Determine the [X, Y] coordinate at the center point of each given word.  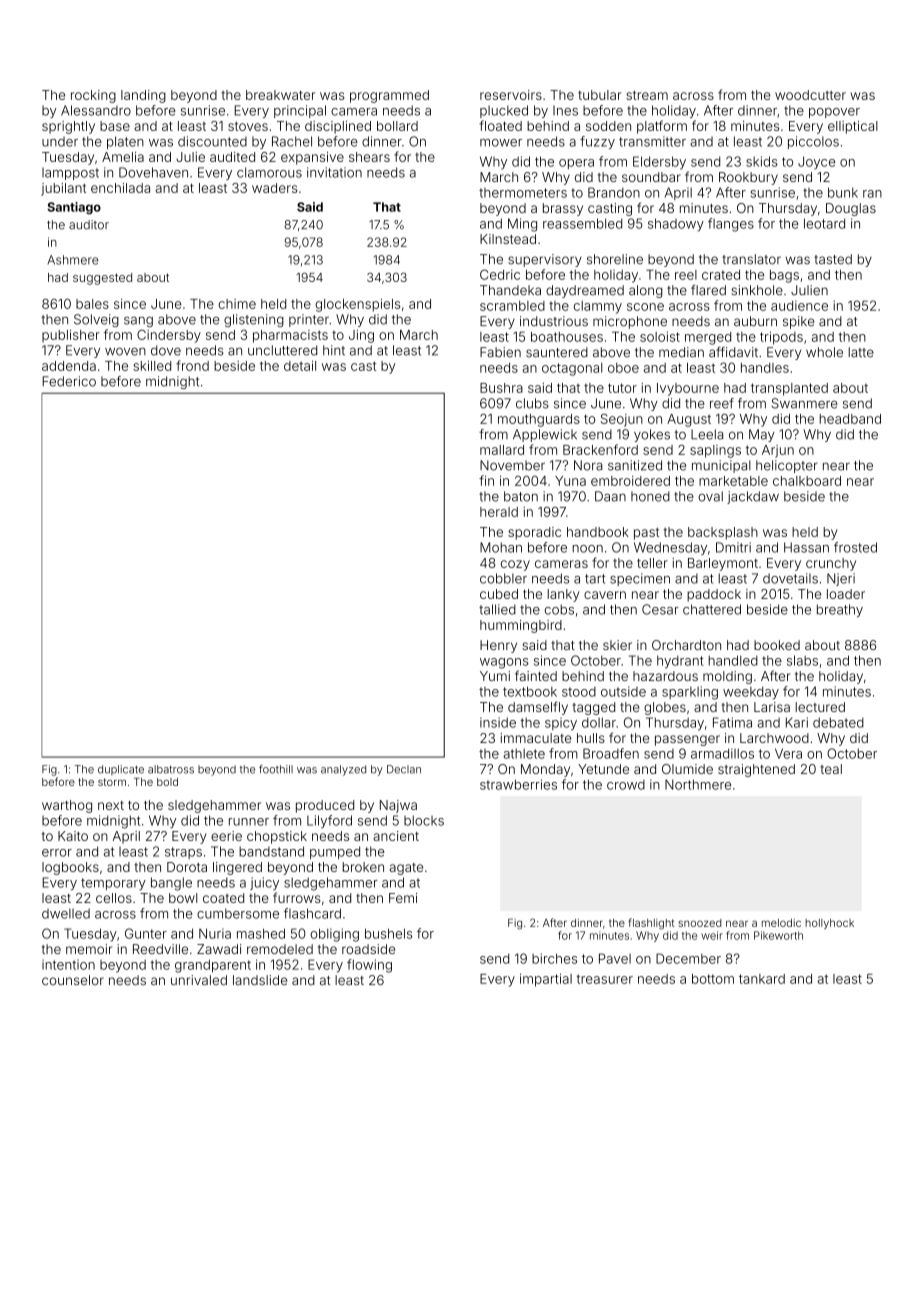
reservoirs [511, 95]
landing [143, 96]
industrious [554, 321]
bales [92, 304]
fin [486, 480]
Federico [69, 381]
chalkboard [807, 481]
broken [363, 867]
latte [861, 352]
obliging [334, 935]
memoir [89, 949]
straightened [756, 770]
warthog [67, 806]
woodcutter [810, 95]
